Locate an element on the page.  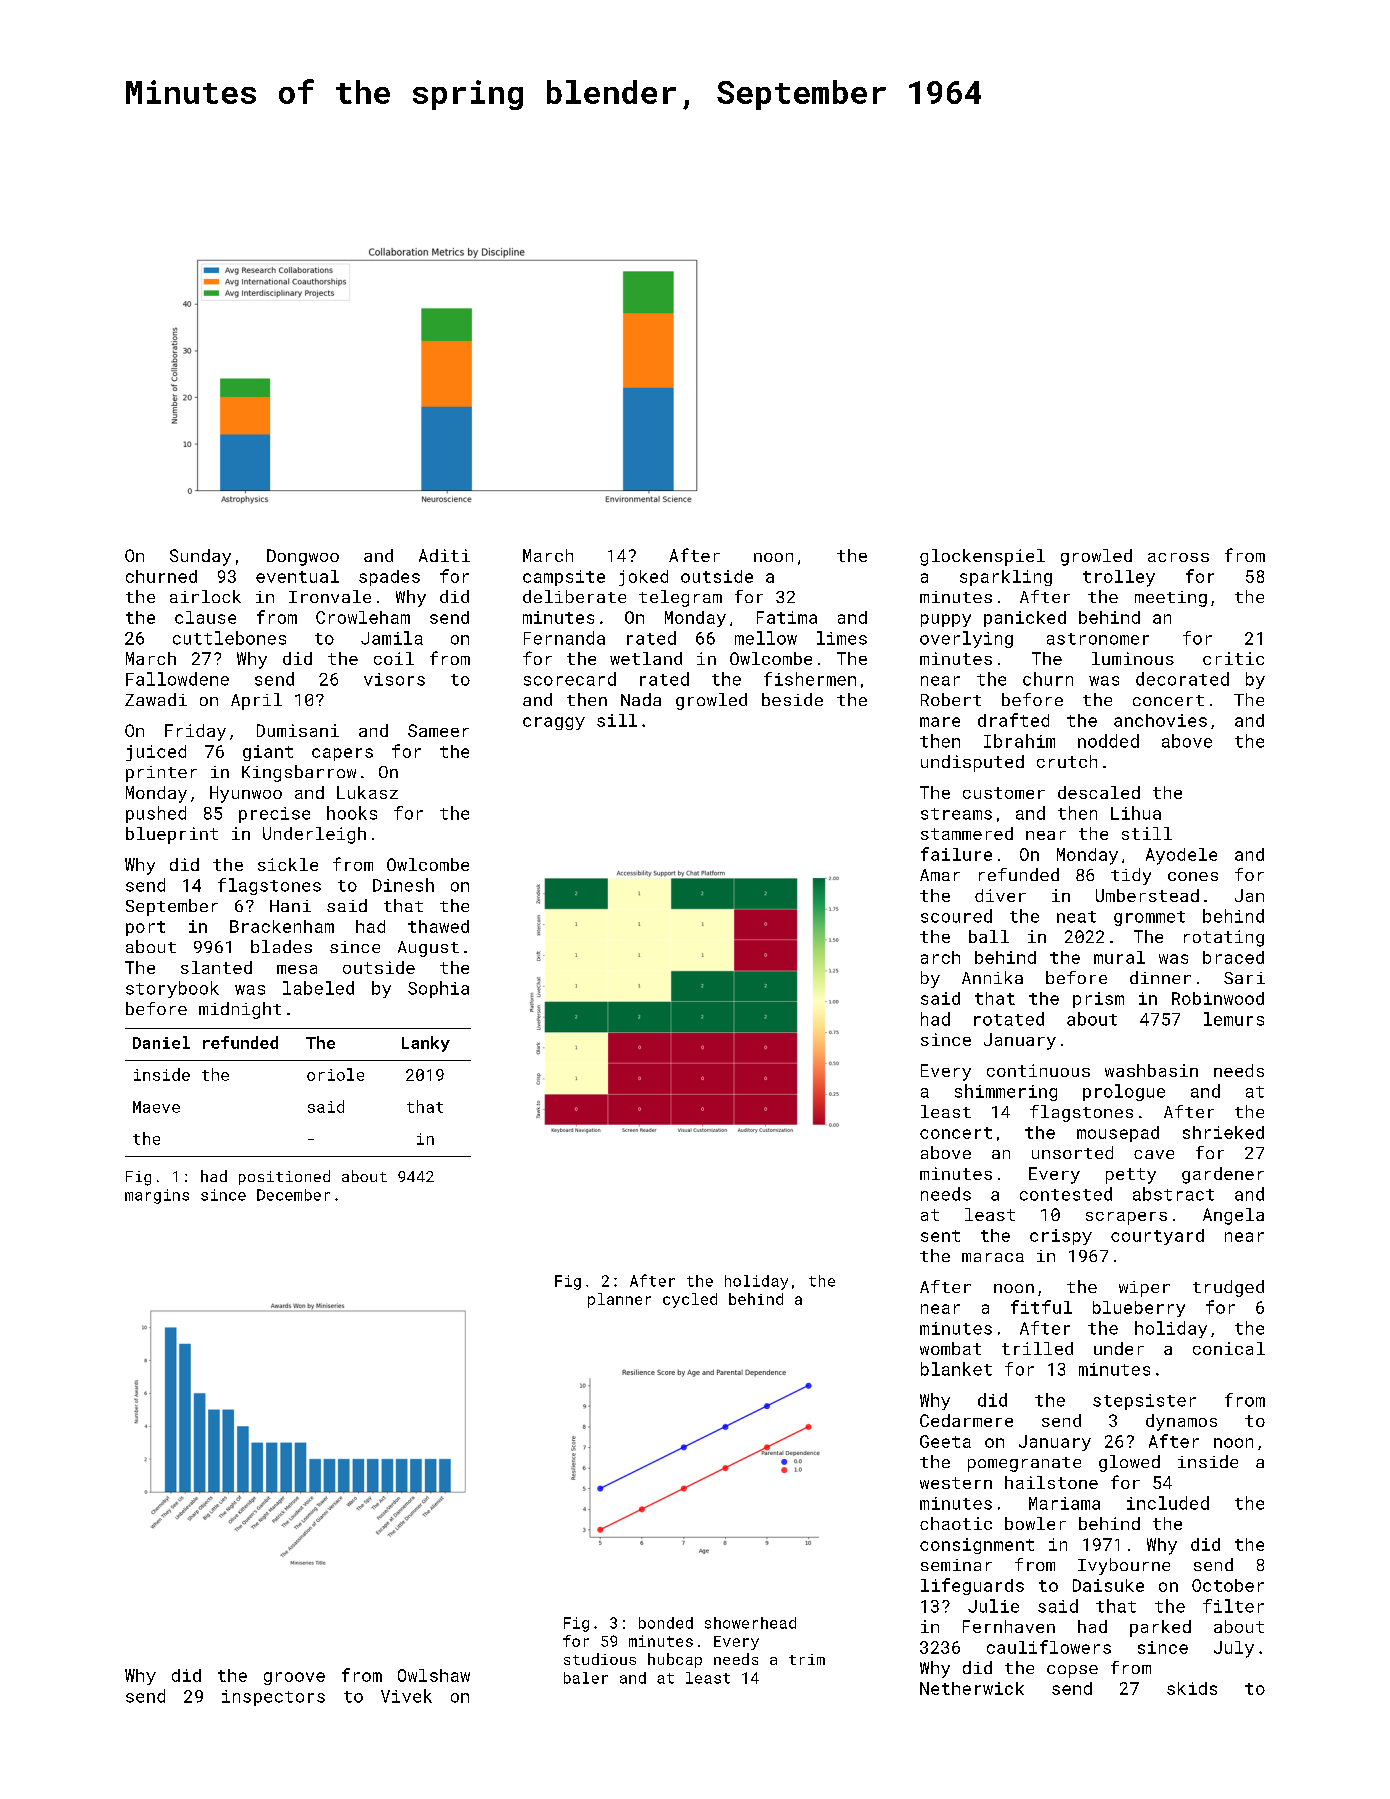
groove is located at coordinates (294, 1678).
